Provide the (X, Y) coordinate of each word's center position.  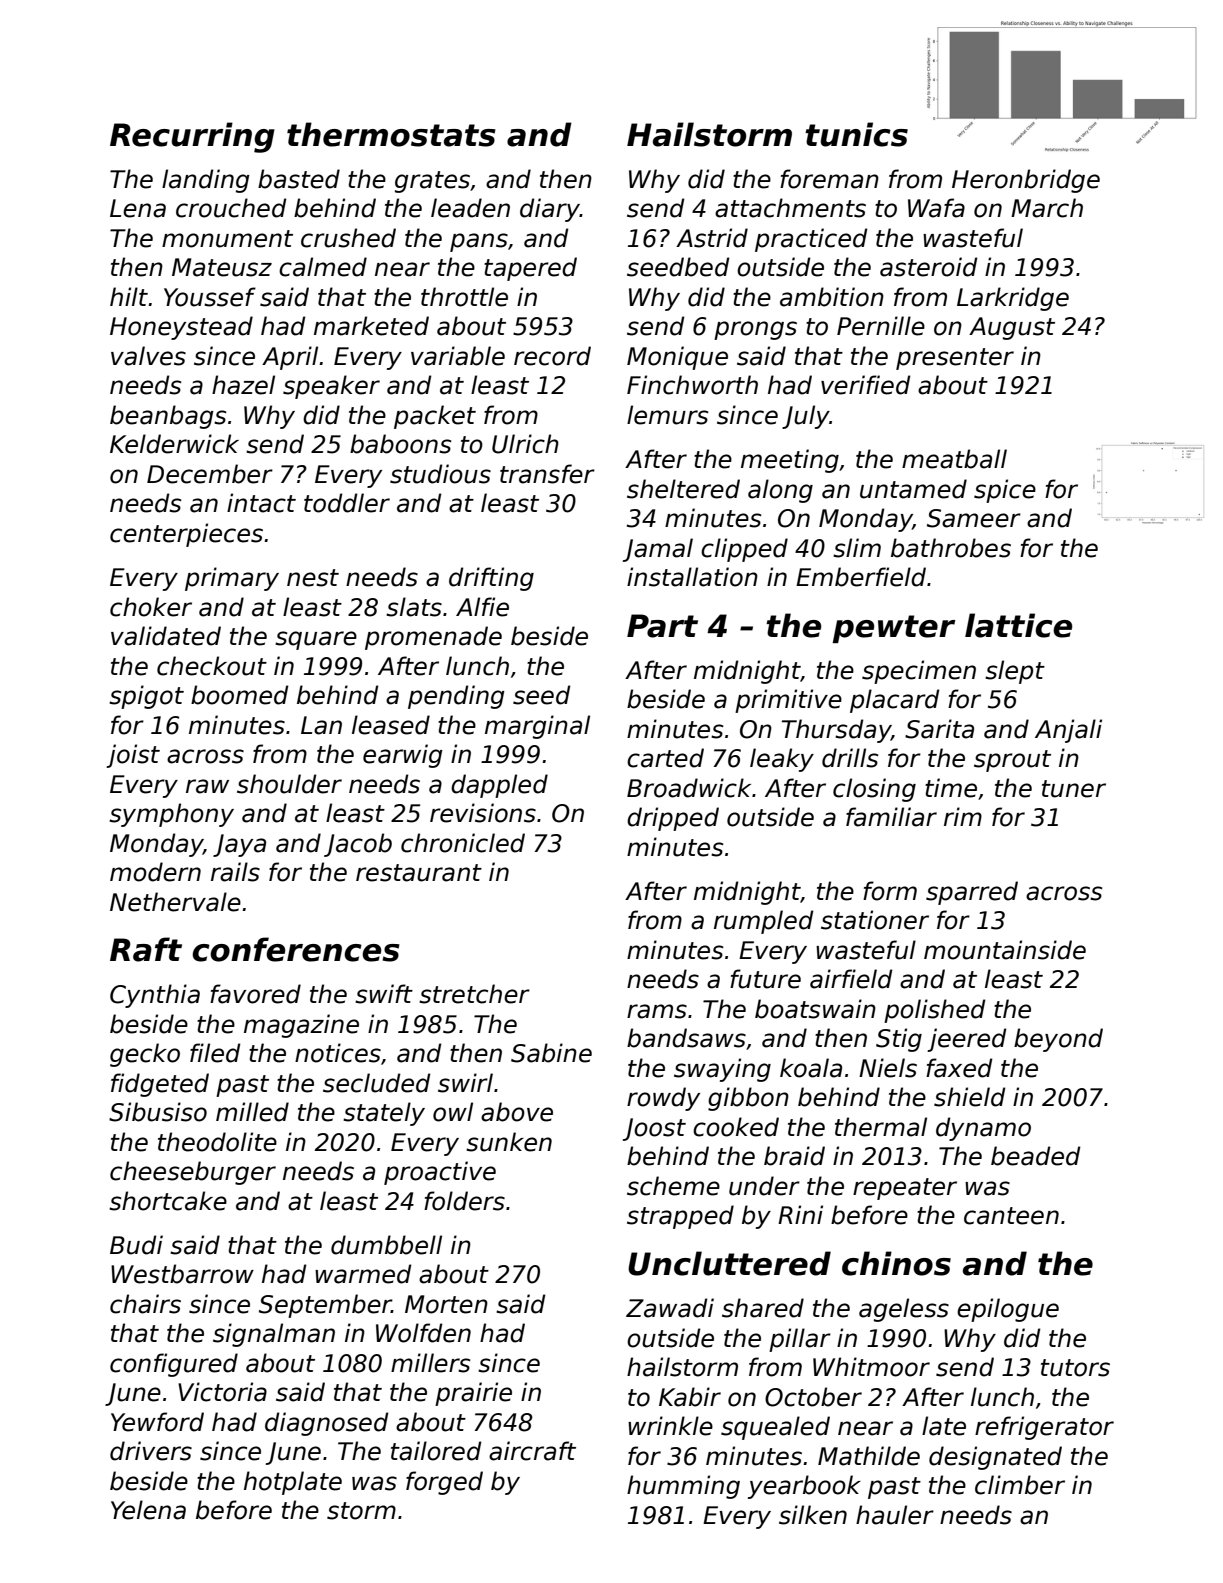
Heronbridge (1026, 181)
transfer (547, 474)
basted (299, 179)
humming (683, 1487)
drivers (151, 1451)
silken (813, 1515)
